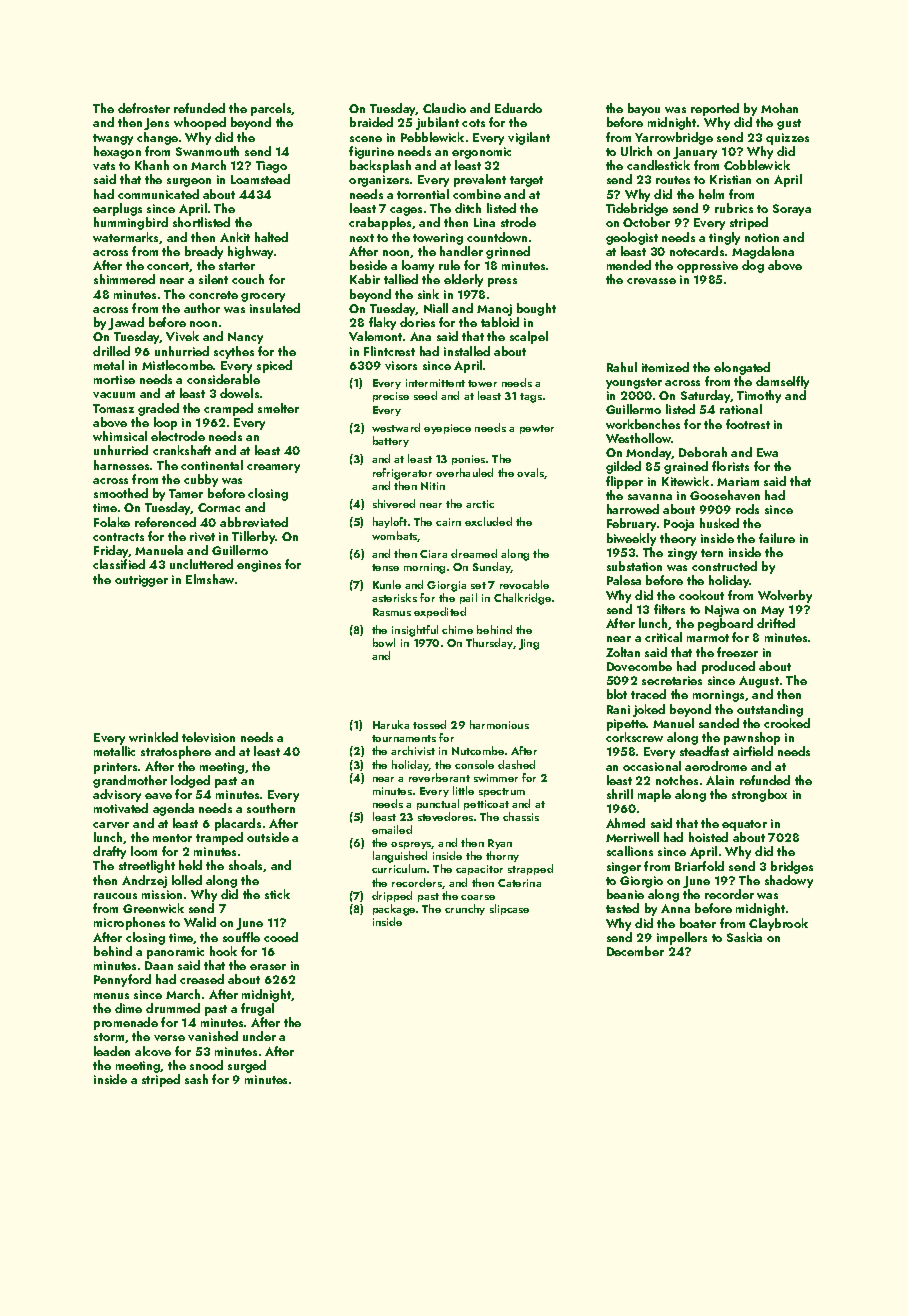 This screenshot has height=1316, width=908. What do you see at coordinates (165, 522) in the screenshot?
I see `referenced` at bounding box center [165, 522].
